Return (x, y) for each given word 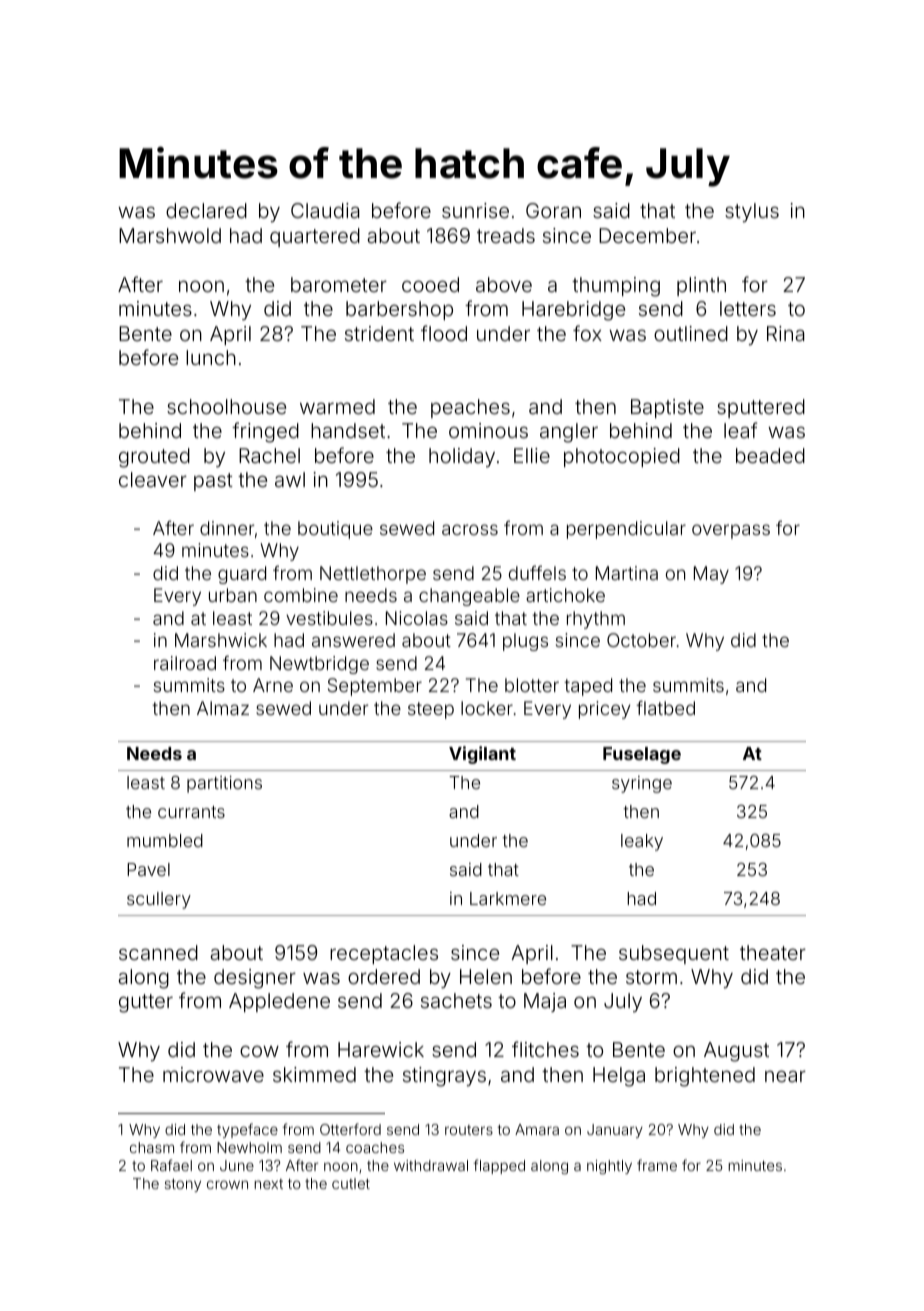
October (641, 640)
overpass (731, 531)
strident (379, 333)
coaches (375, 1147)
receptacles (384, 954)
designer (255, 979)
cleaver (153, 479)
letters (748, 308)
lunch (211, 357)
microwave (213, 1074)
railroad (185, 663)
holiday (462, 457)
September (375, 687)
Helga (619, 1077)
